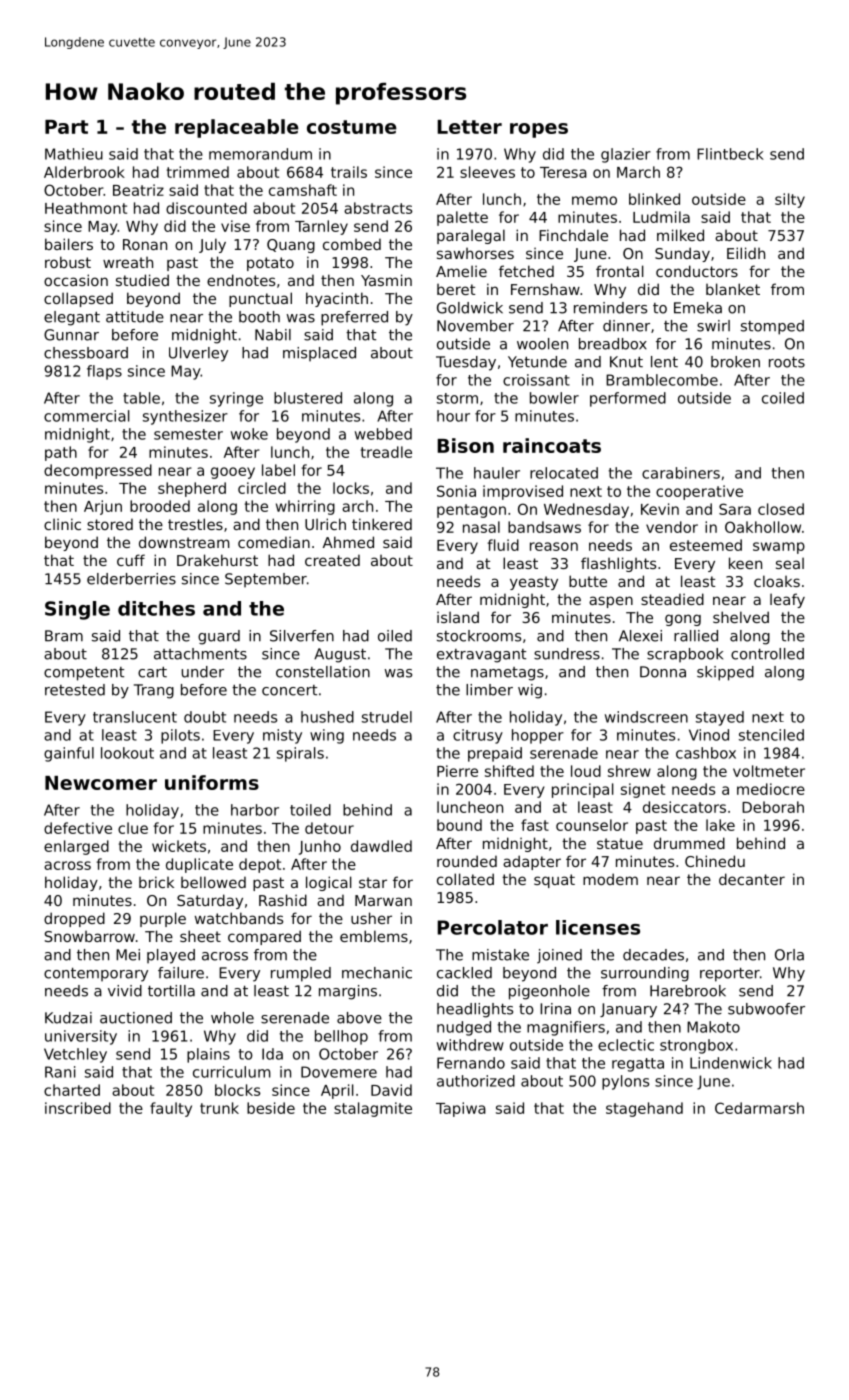 This image has height=1400, width=849. I want to click on trunk, so click(219, 1108).
